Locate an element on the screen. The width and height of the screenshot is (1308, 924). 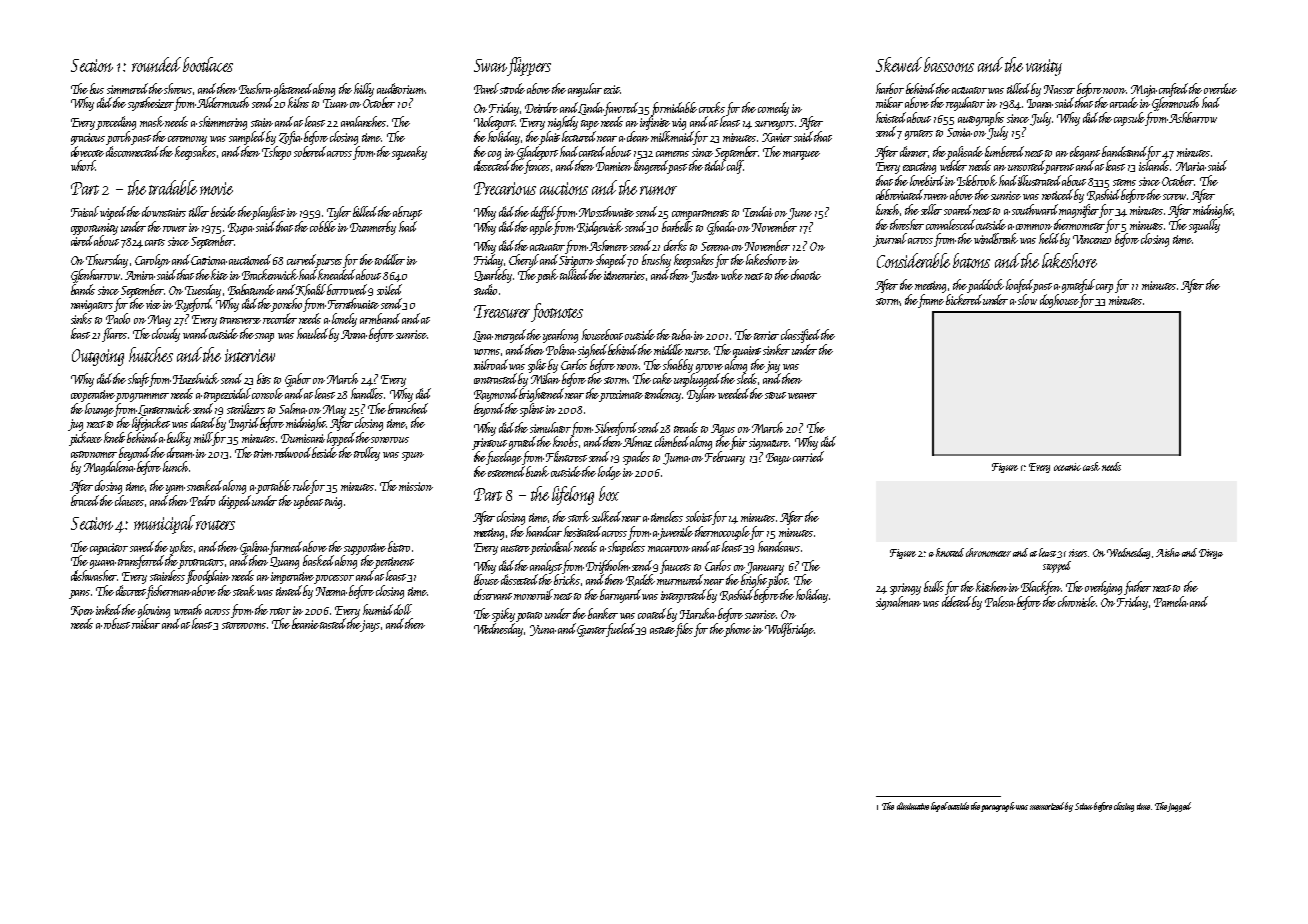
lounge is located at coordinates (100, 410).
